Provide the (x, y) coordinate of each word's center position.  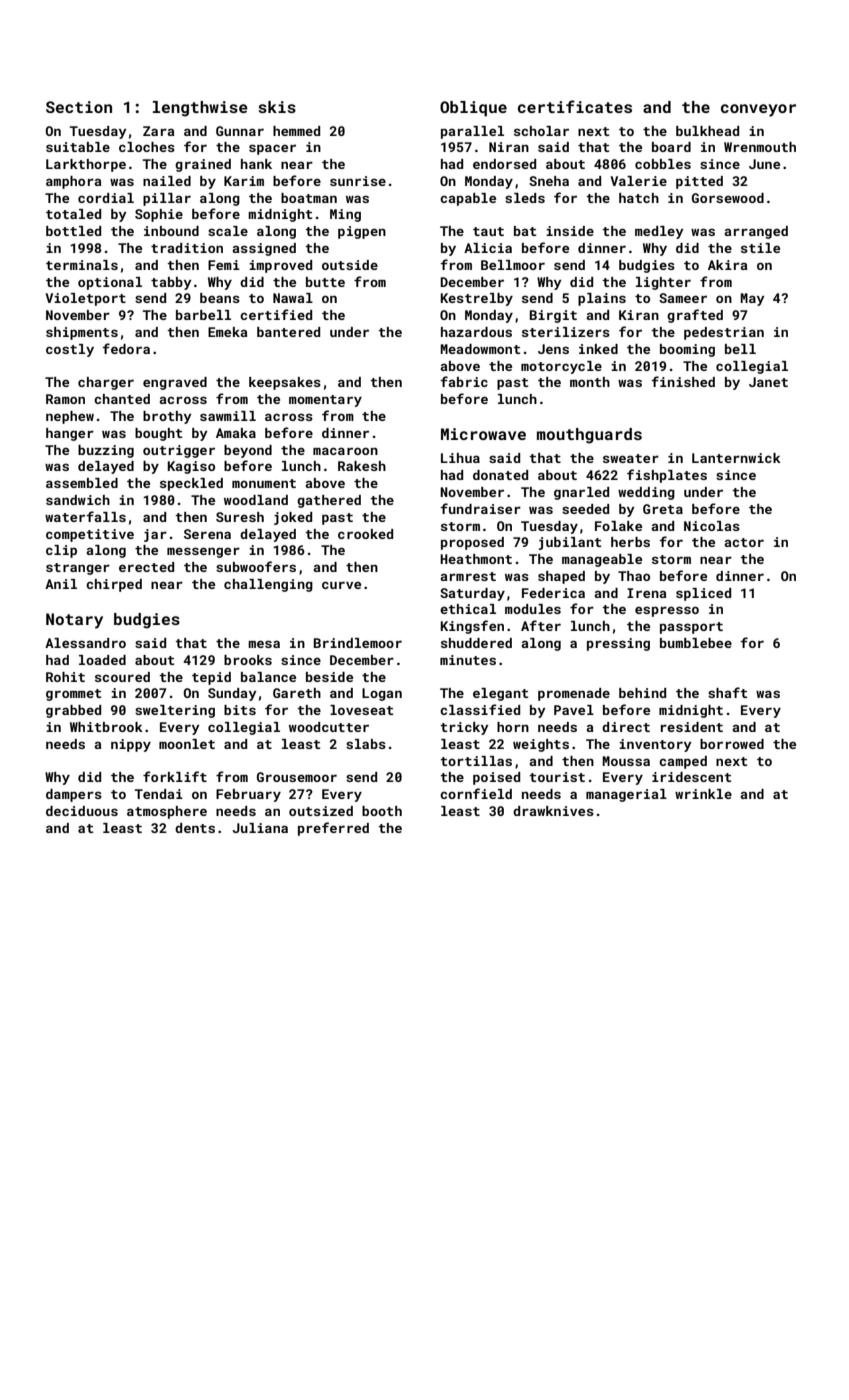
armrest (468, 576)
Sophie (159, 215)
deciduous (82, 811)
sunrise (358, 181)
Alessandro (85, 643)
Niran (509, 147)
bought (159, 434)
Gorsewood (728, 198)
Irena (646, 593)
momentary (325, 401)
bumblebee (696, 643)
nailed (167, 181)
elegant (501, 694)
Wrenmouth (760, 147)
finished (683, 381)
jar (155, 535)
